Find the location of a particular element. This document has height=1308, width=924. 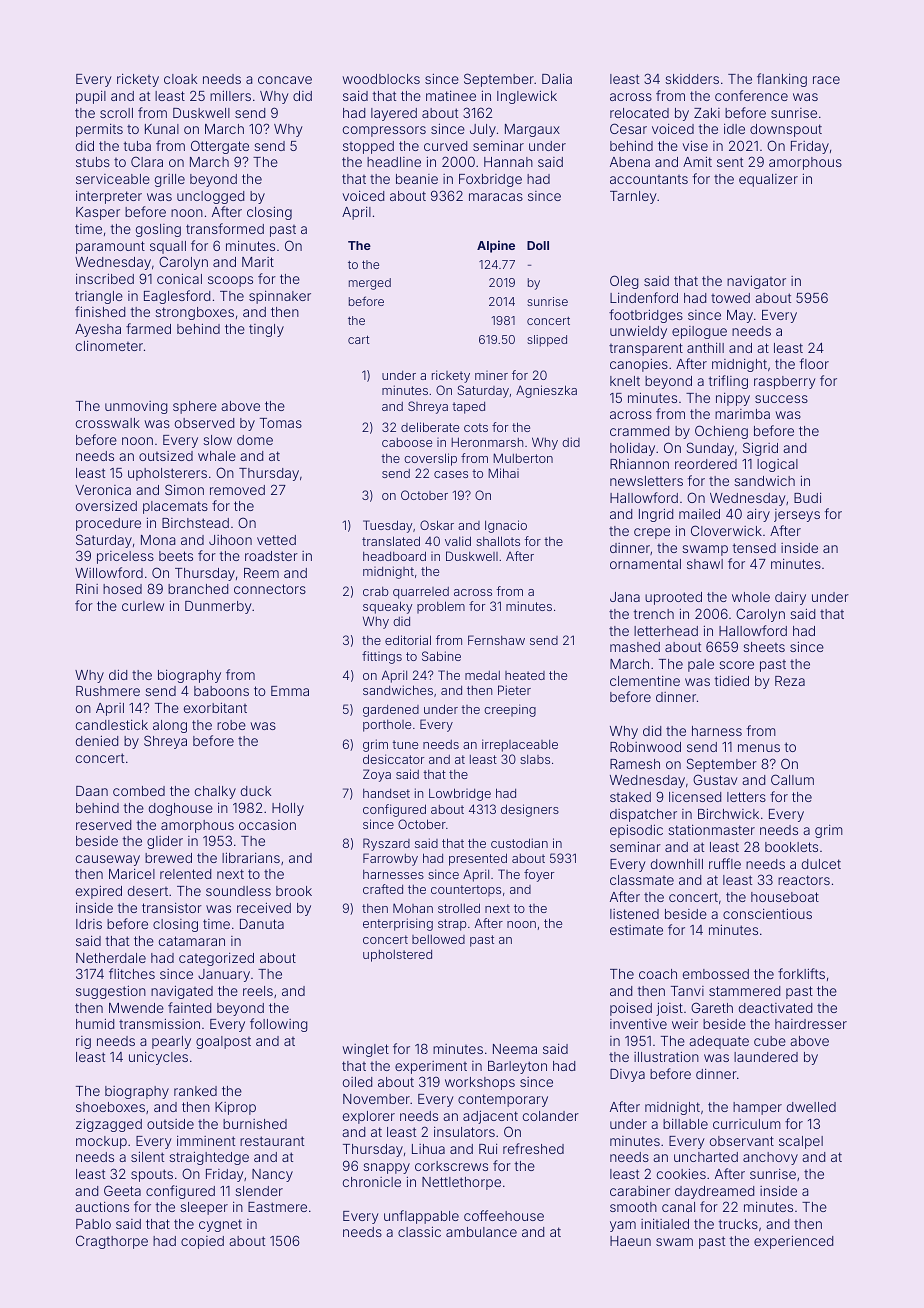

floor is located at coordinates (814, 363).
